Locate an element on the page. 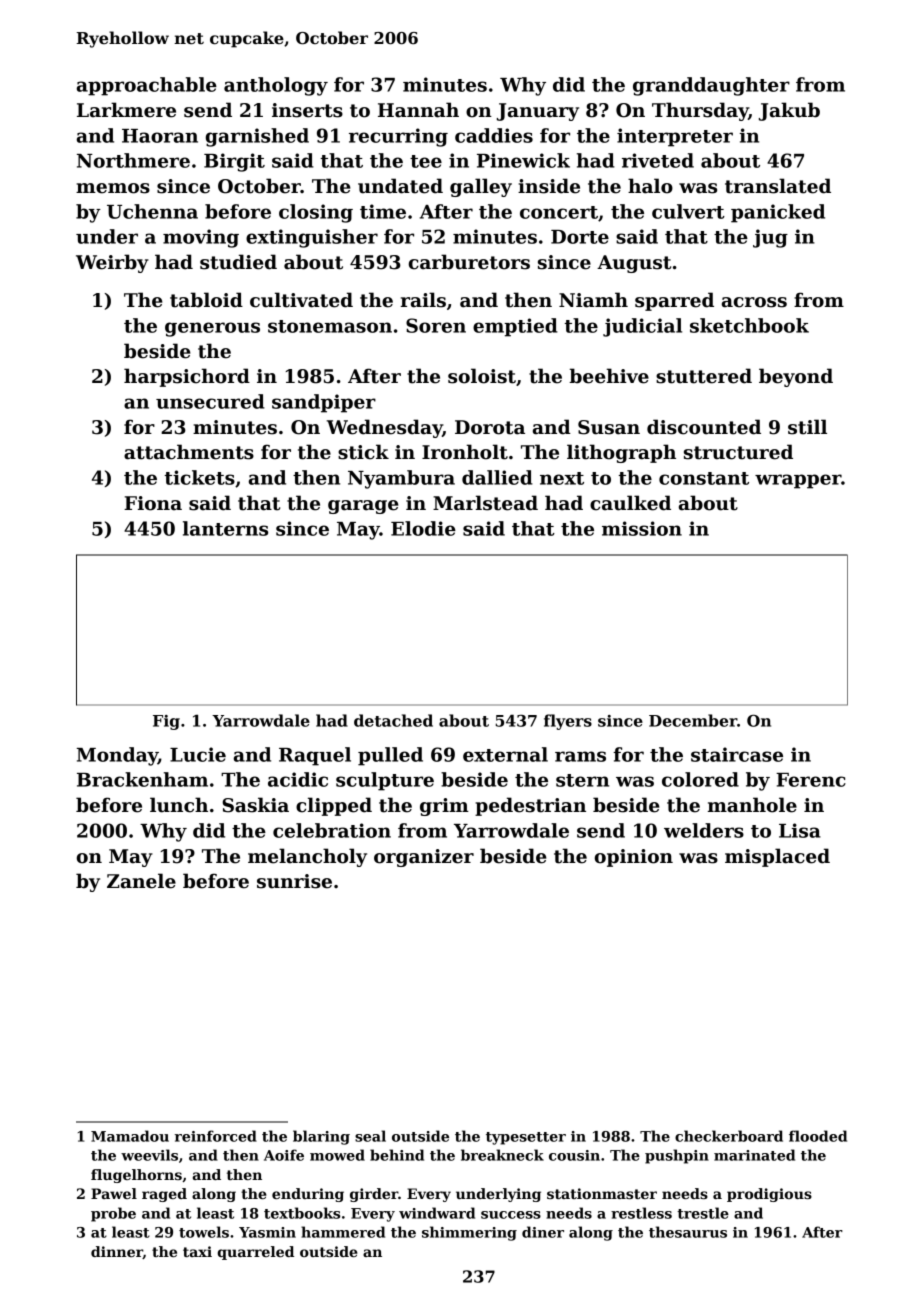  mission is located at coordinates (642, 528).
